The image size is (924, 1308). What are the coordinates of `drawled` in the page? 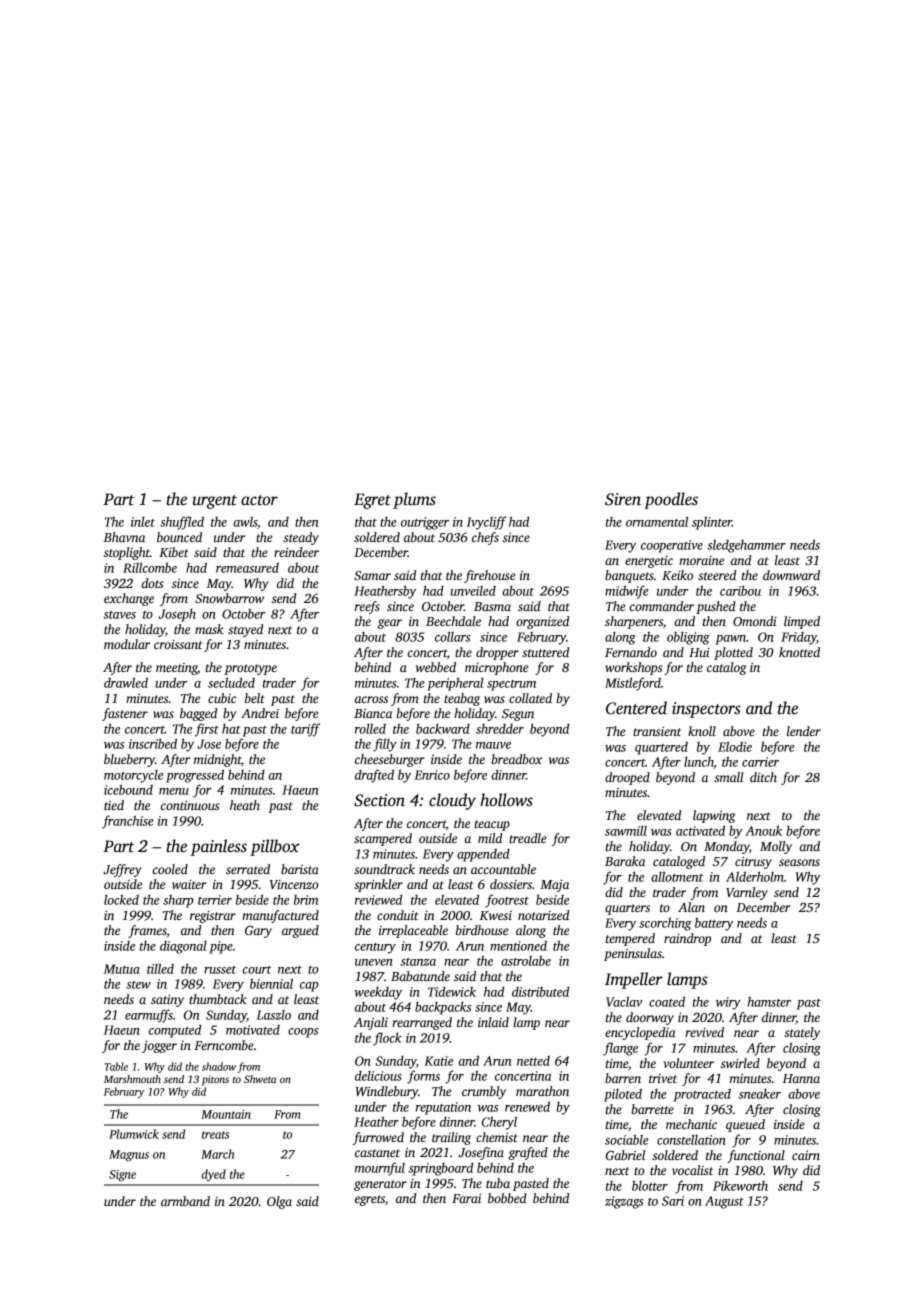 It's located at (126, 682).
